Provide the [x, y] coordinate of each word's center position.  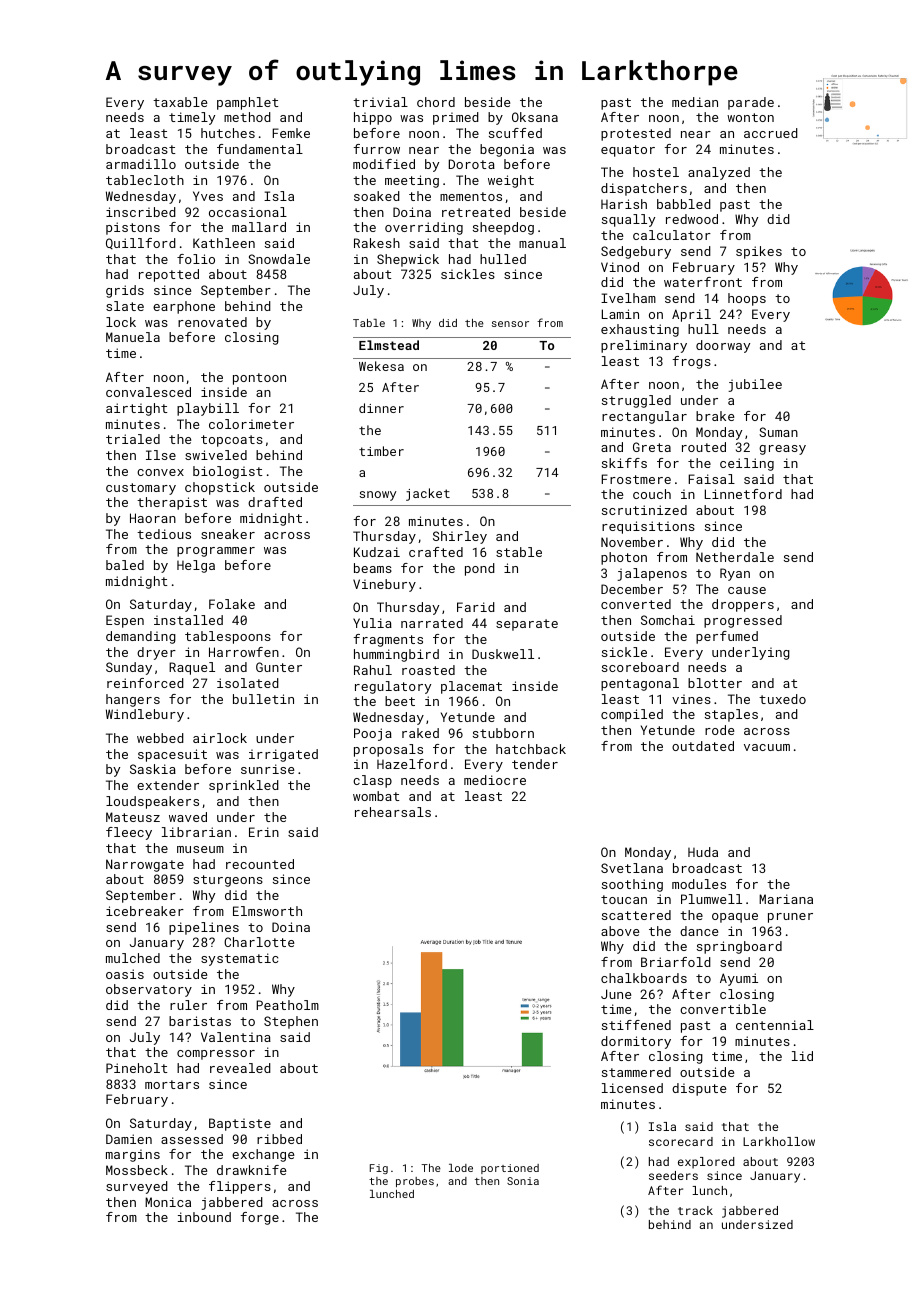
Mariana [786, 899]
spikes [759, 252]
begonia [507, 150]
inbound [204, 1217]
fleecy [129, 833]
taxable [180, 102]
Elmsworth [267, 911]
